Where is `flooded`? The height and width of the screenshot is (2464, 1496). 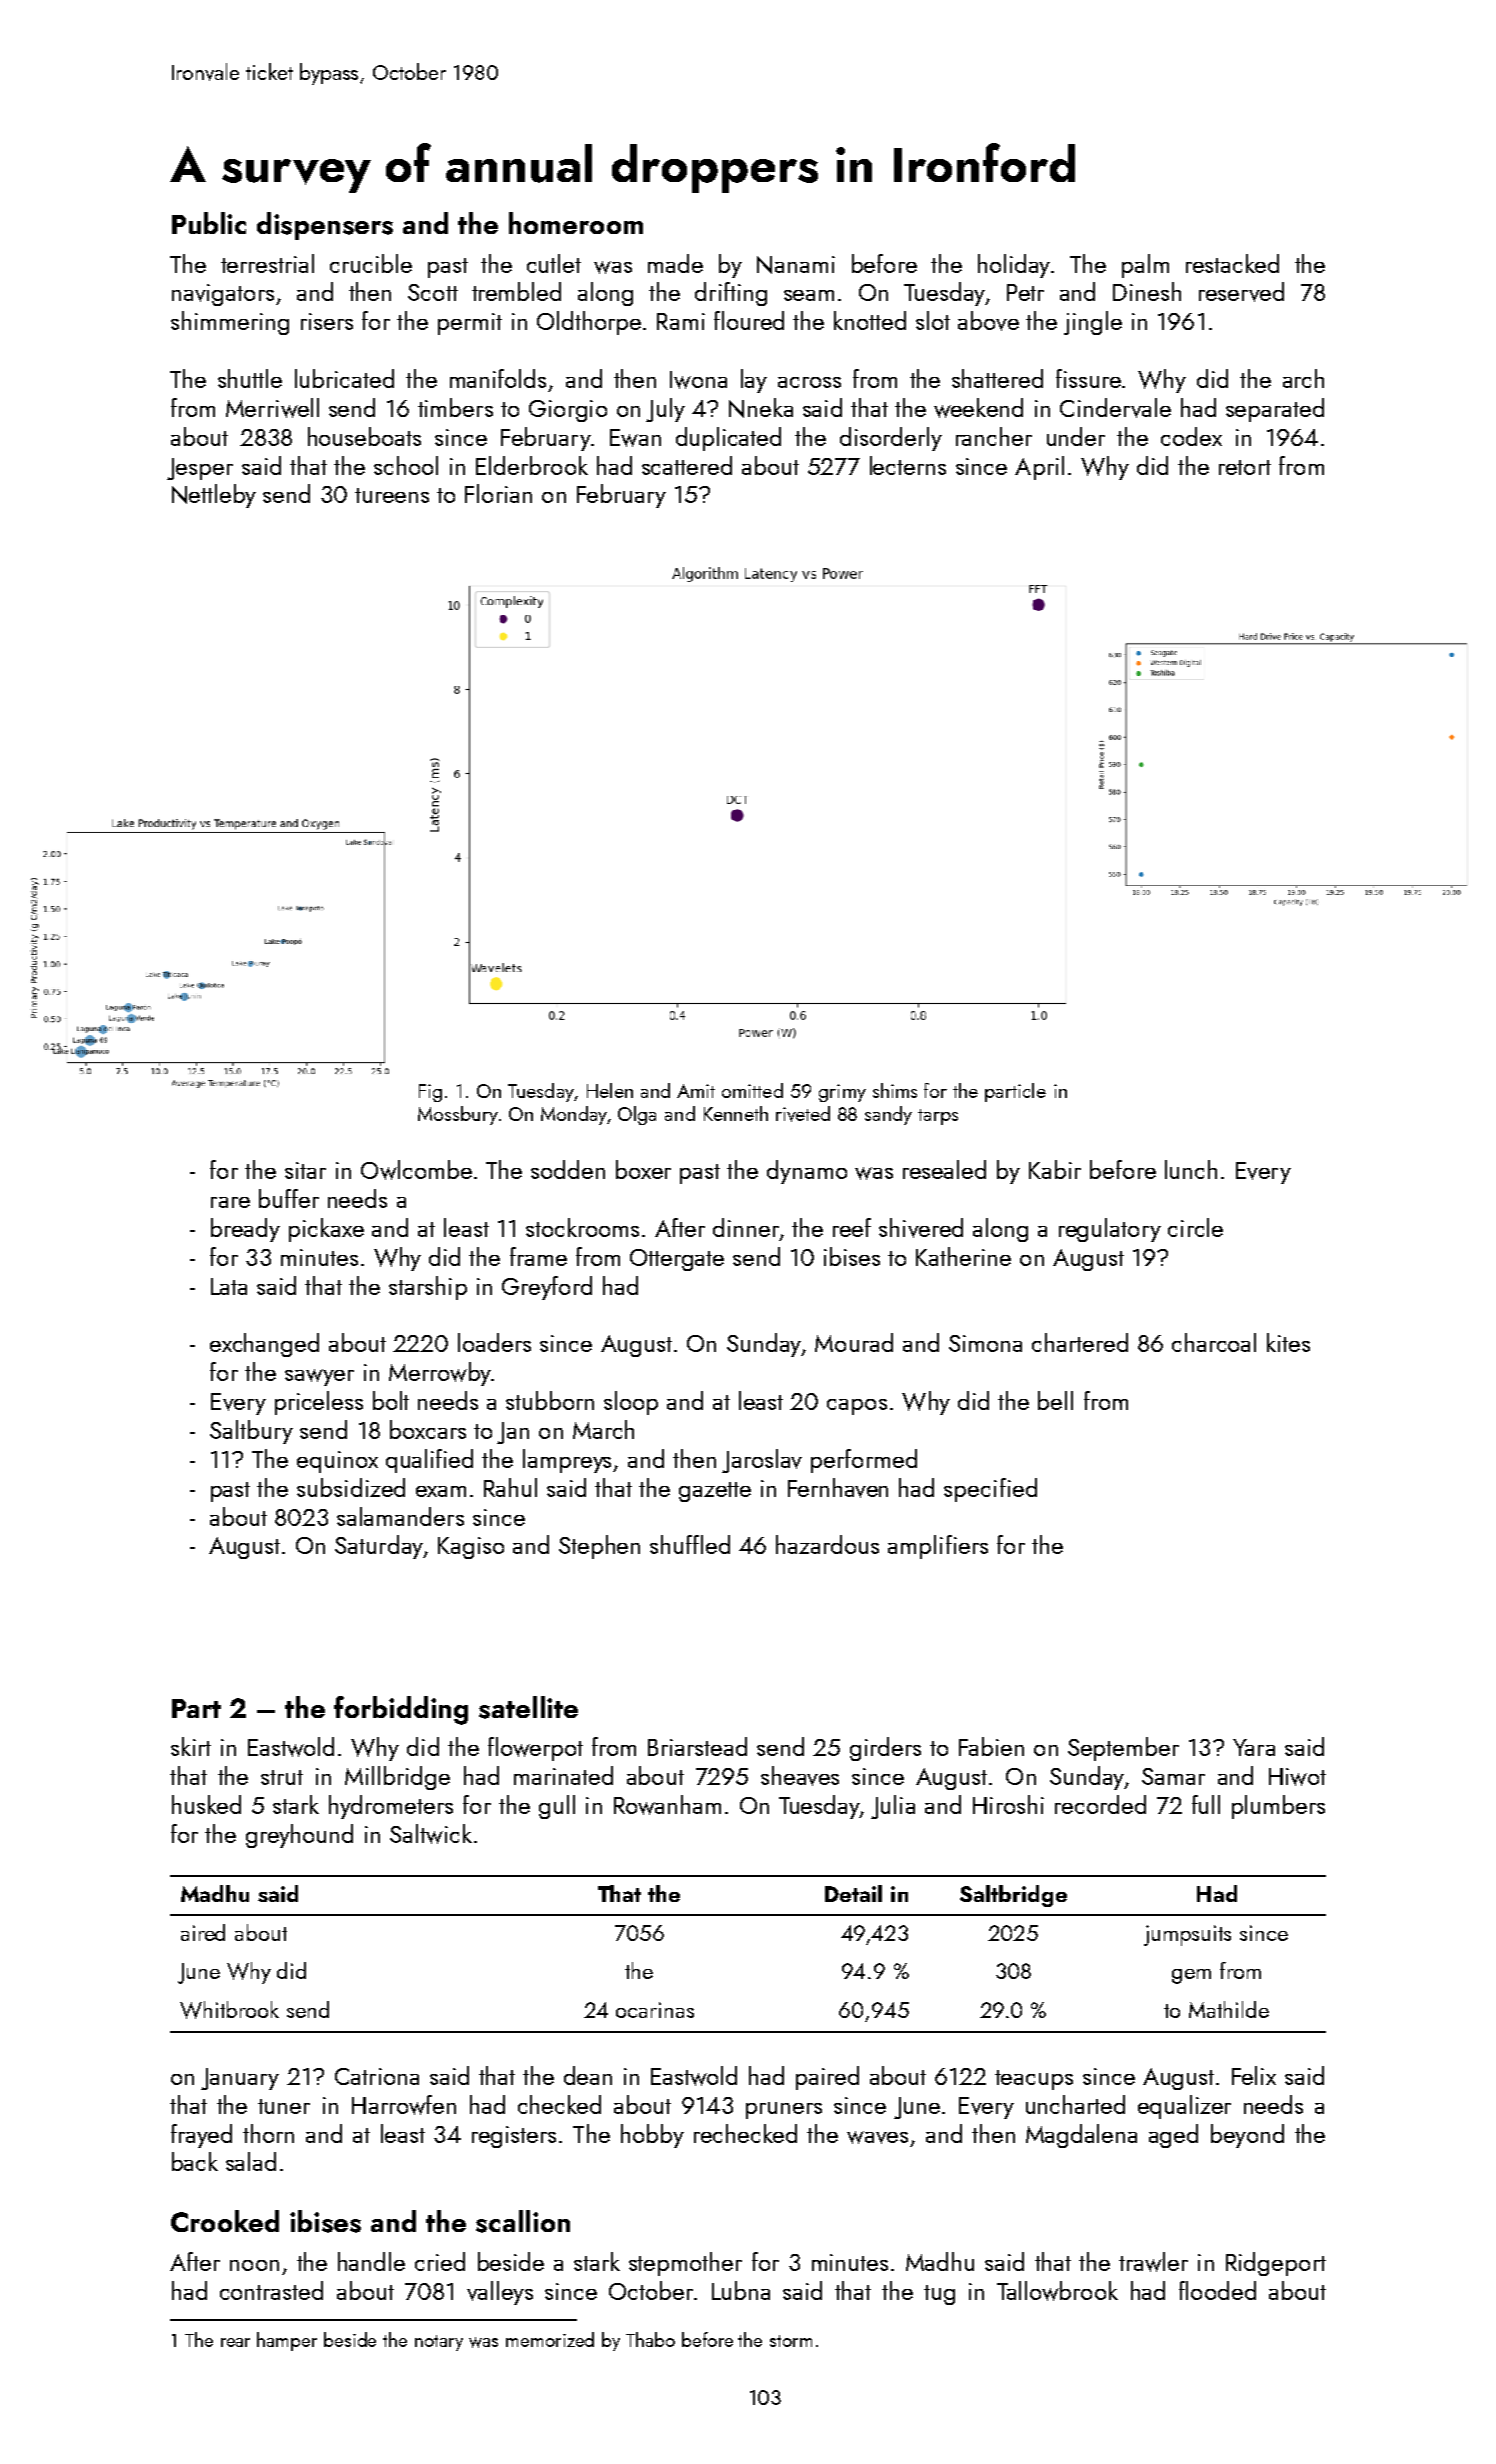
flooded is located at coordinates (1217, 2290).
